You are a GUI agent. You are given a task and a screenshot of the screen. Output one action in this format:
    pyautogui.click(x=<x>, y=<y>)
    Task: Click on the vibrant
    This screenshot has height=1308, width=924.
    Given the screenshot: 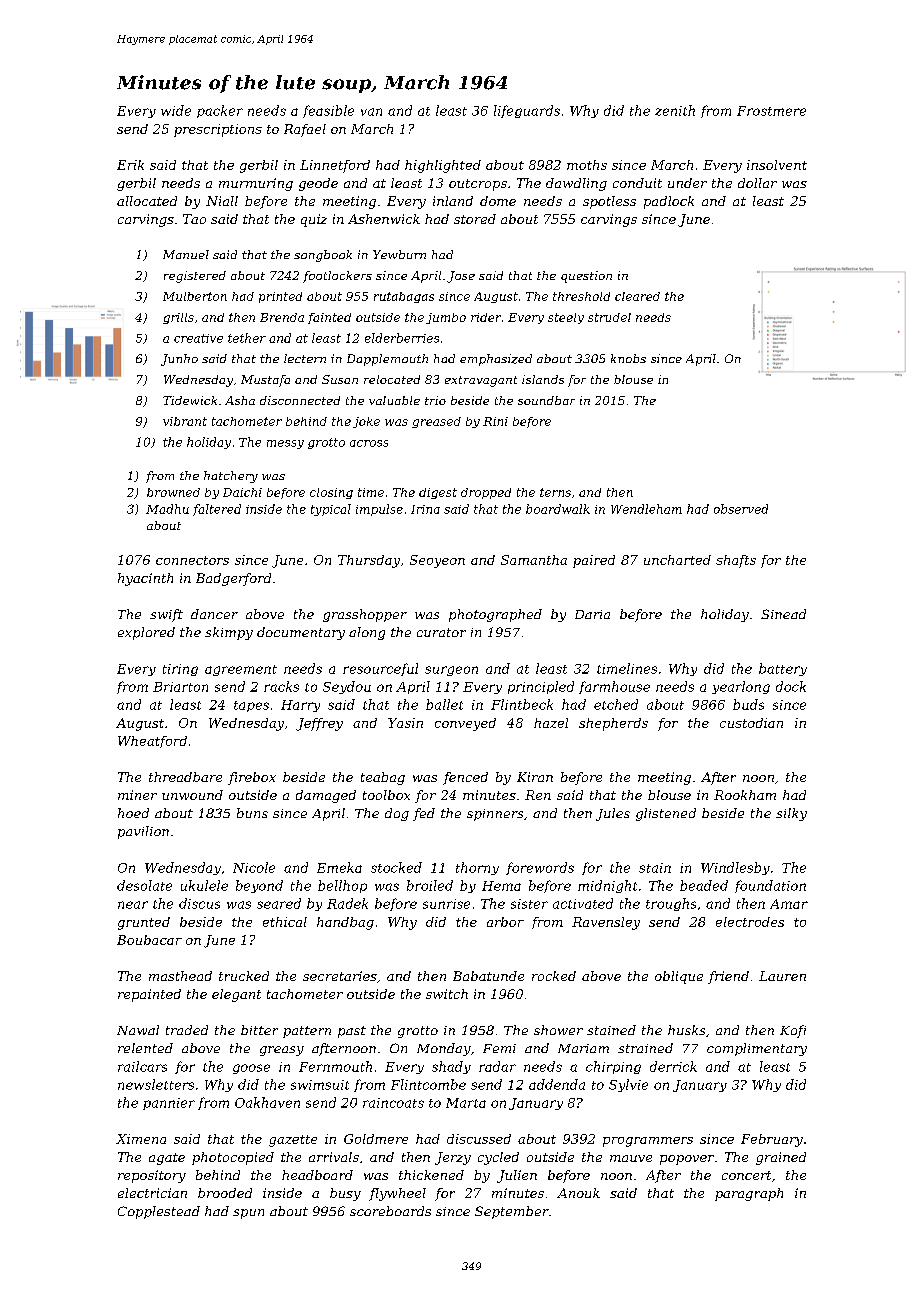 What is the action you would take?
    pyautogui.click(x=185, y=421)
